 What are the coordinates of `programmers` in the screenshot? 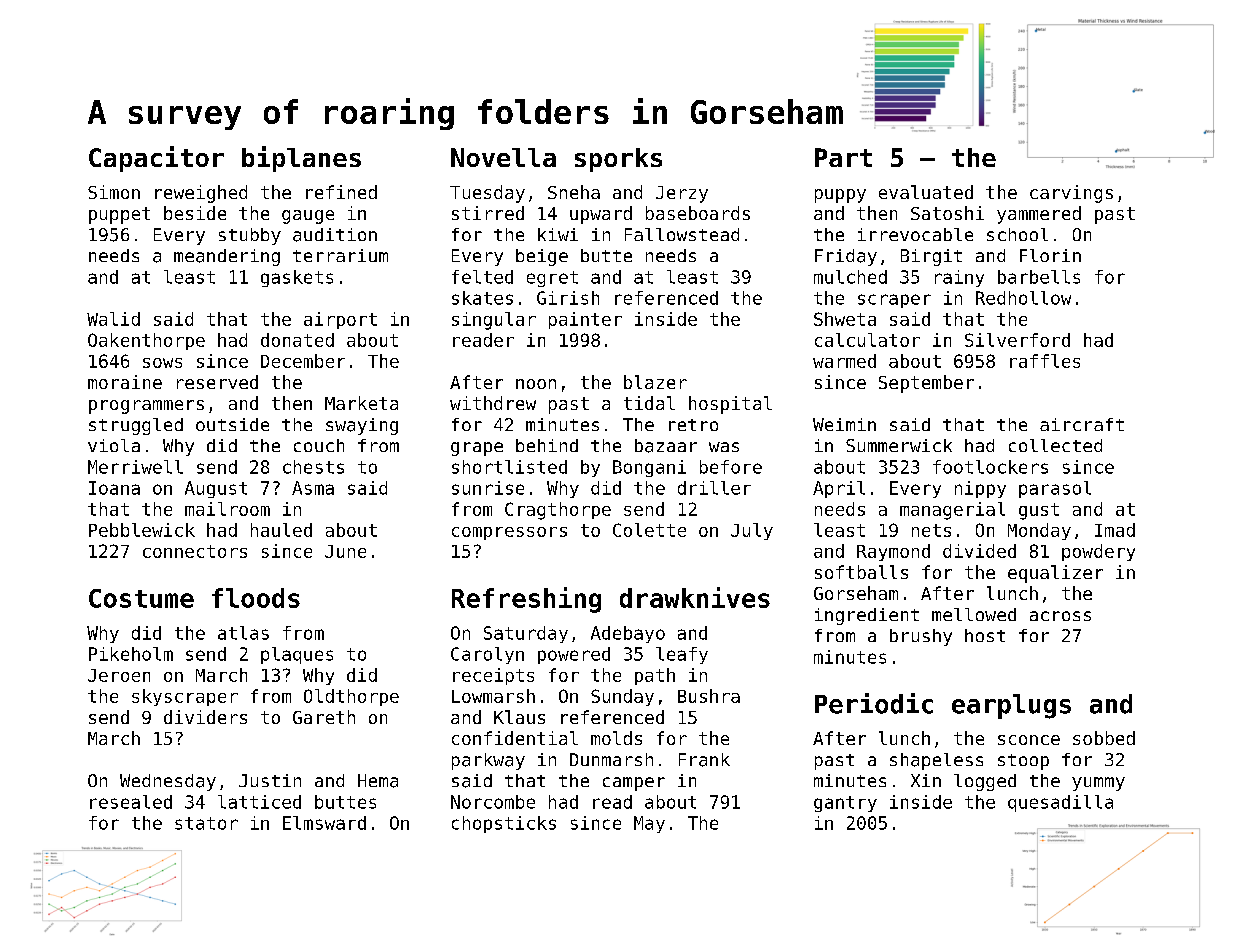 It's located at (146, 407).
